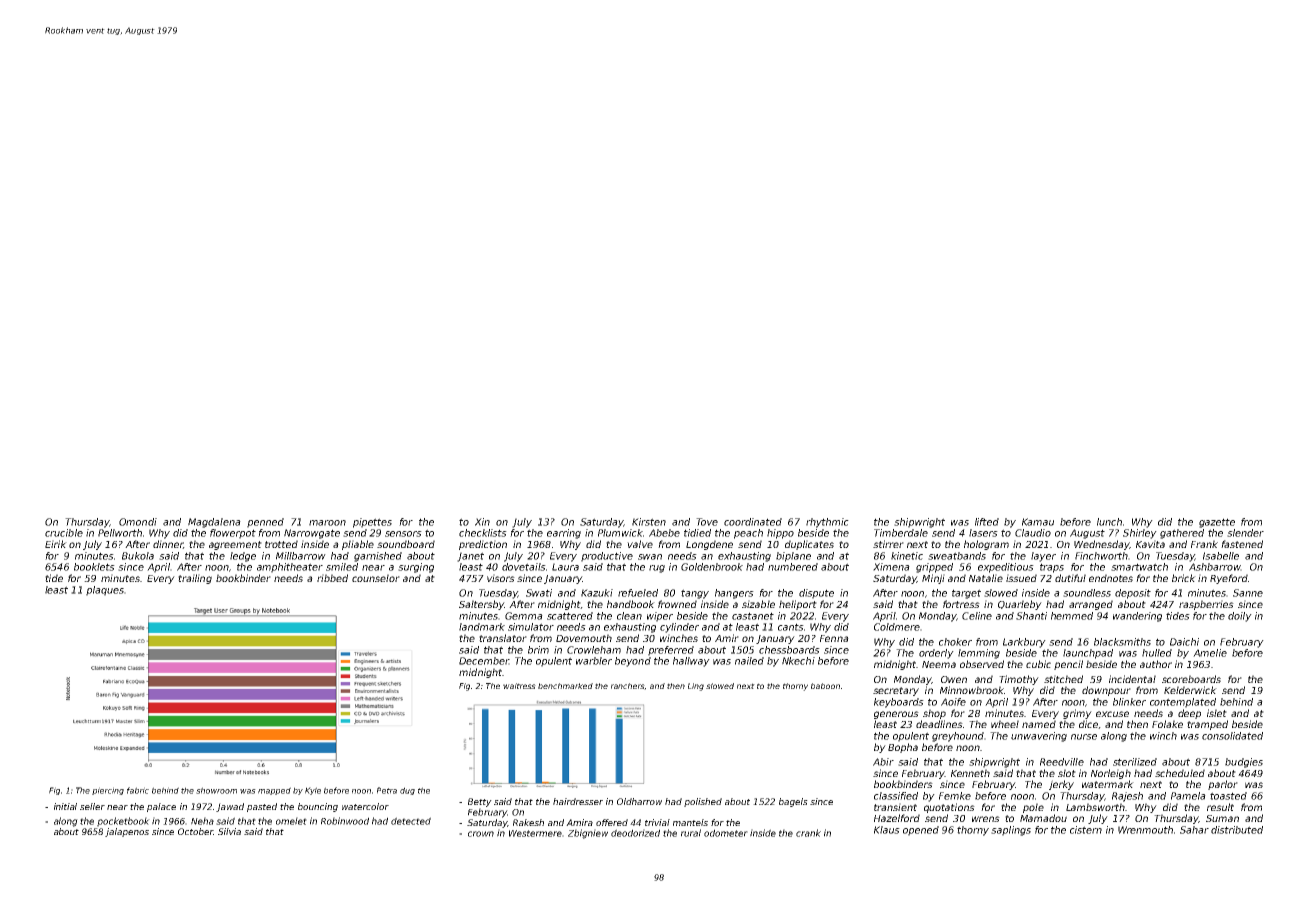 This page has height=924, width=1308. Describe the element at coordinates (903, 748) in the page. I see `Bopha` at that location.
